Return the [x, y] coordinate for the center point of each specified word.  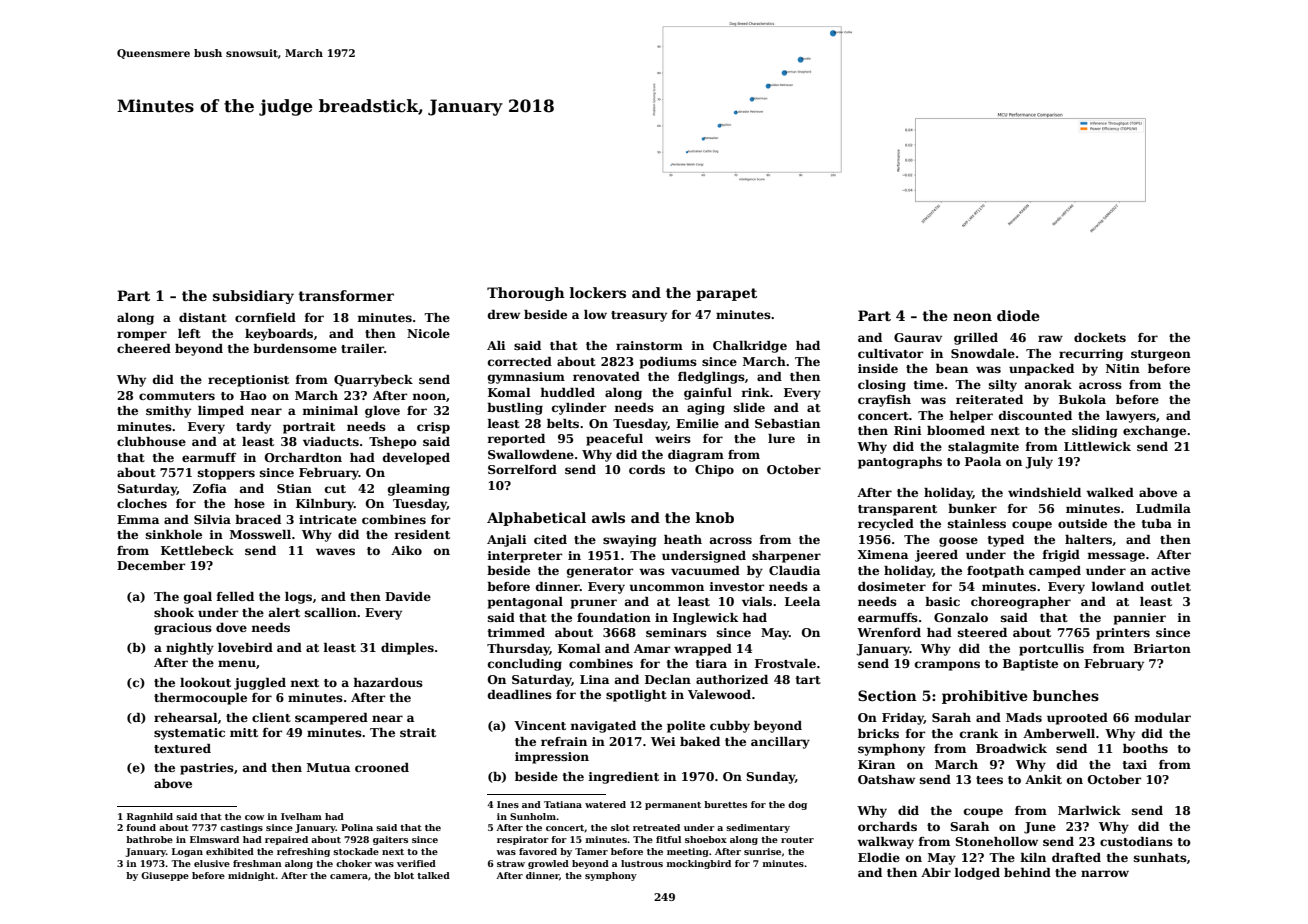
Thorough [526, 294]
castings [241, 828]
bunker [972, 508]
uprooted [1077, 719]
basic [942, 601]
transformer [346, 295]
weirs [673, 438]
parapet [726, 294]
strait [418, 732]
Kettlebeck [197, 550]
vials [757, 601]
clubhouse [151, 441]
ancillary [780, 743]
